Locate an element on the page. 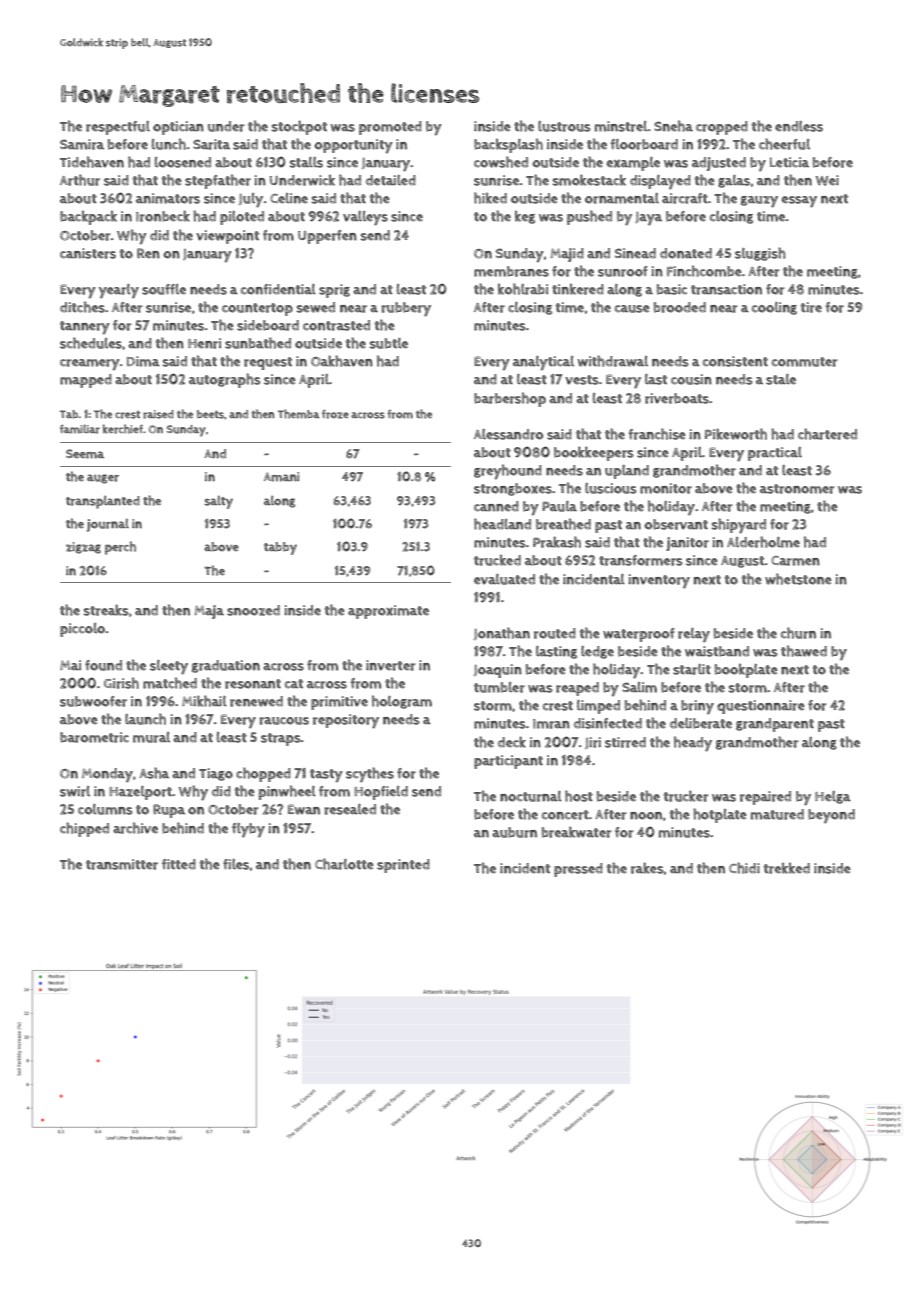 The height and width of the document is (1308, 924). transplanted is located at coordinates (103, 502).
